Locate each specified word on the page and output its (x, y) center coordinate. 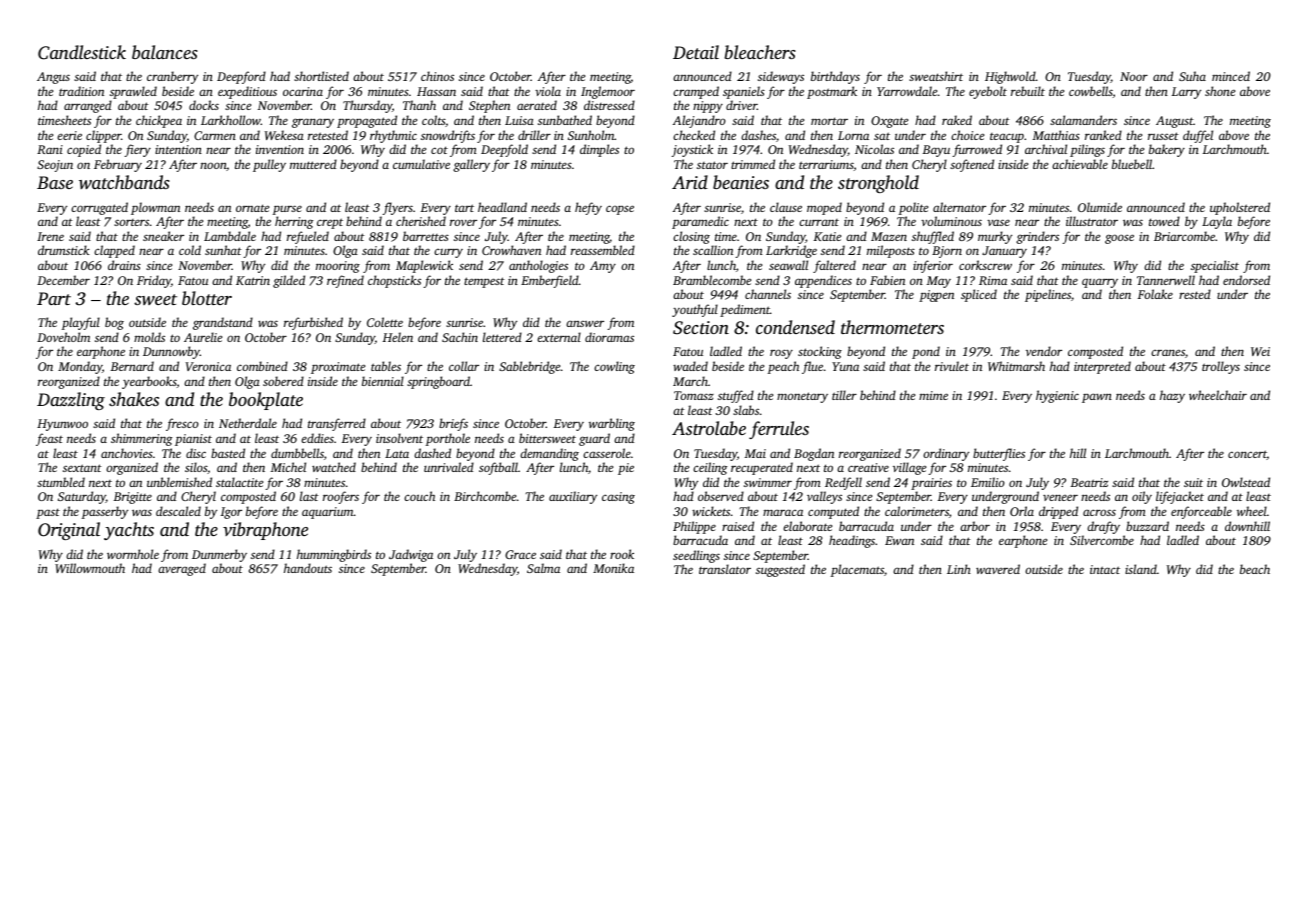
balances (165, 52)
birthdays (835, 77)
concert (1247, 455)
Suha (1192, 76)
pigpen (936, 296)
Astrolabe (709, 428)
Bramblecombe (712, 280)
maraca (783, 512)
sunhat (223, 250)
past (48, 513)
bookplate (266, 401)
